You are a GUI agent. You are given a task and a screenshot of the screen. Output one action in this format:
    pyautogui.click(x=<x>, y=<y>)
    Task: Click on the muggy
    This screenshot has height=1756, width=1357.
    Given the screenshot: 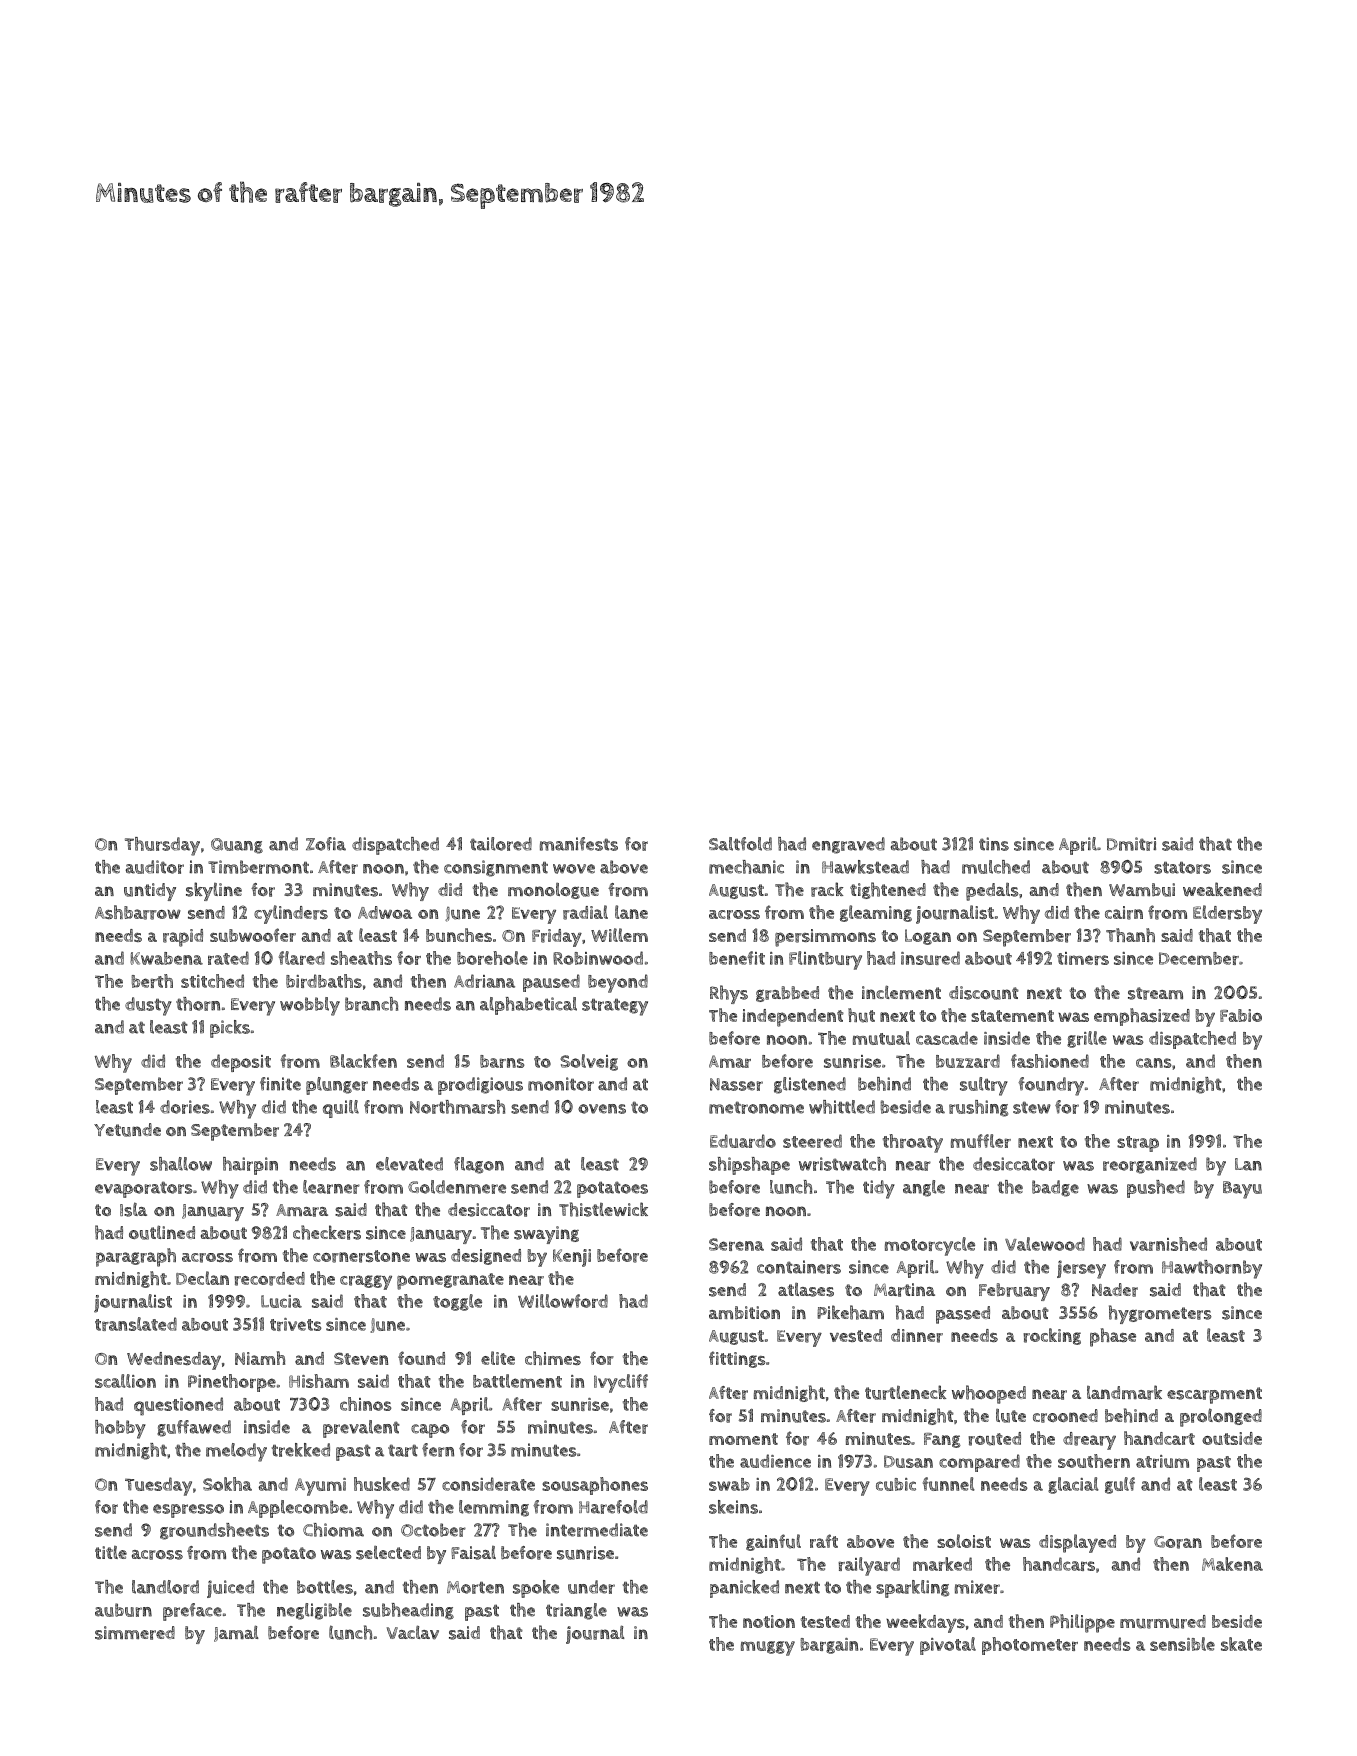 What is the action you would take?
    pyautogui.click(x=768, y=1648)
